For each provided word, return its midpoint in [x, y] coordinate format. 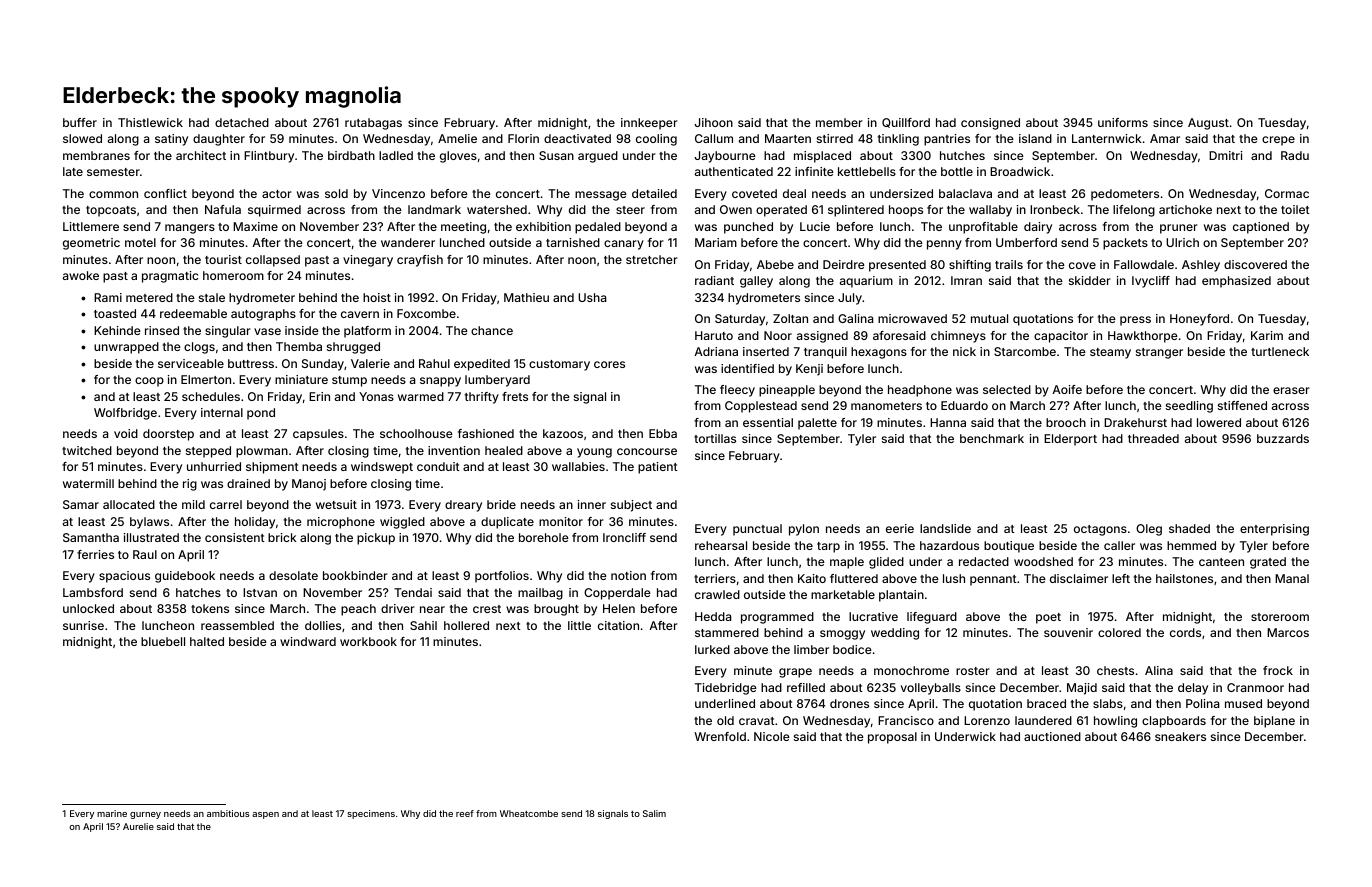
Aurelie [138, 826]
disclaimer [1079, 578]
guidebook [185, 577]
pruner [1179, 229]
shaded [1189, 528]
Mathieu [526, 297]
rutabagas [373, 124]
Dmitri [1226, 155]
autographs [263, 315]
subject [631, 506]
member [839, 122]
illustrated [151, 537]
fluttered [854, 578]
